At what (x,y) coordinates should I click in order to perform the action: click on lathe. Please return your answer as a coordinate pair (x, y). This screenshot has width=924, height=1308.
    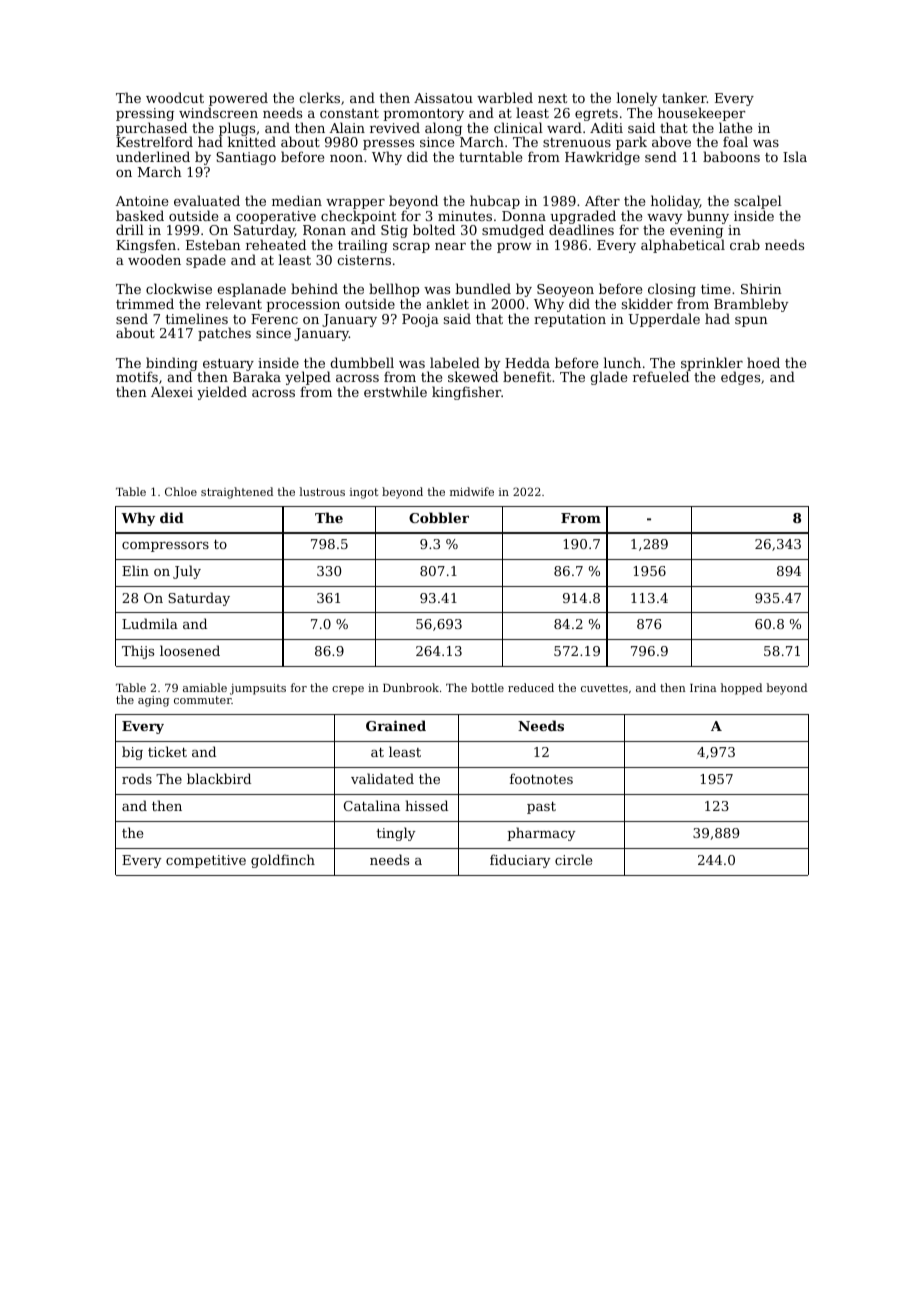
    Looking at the image, I should click on (735, 127).
